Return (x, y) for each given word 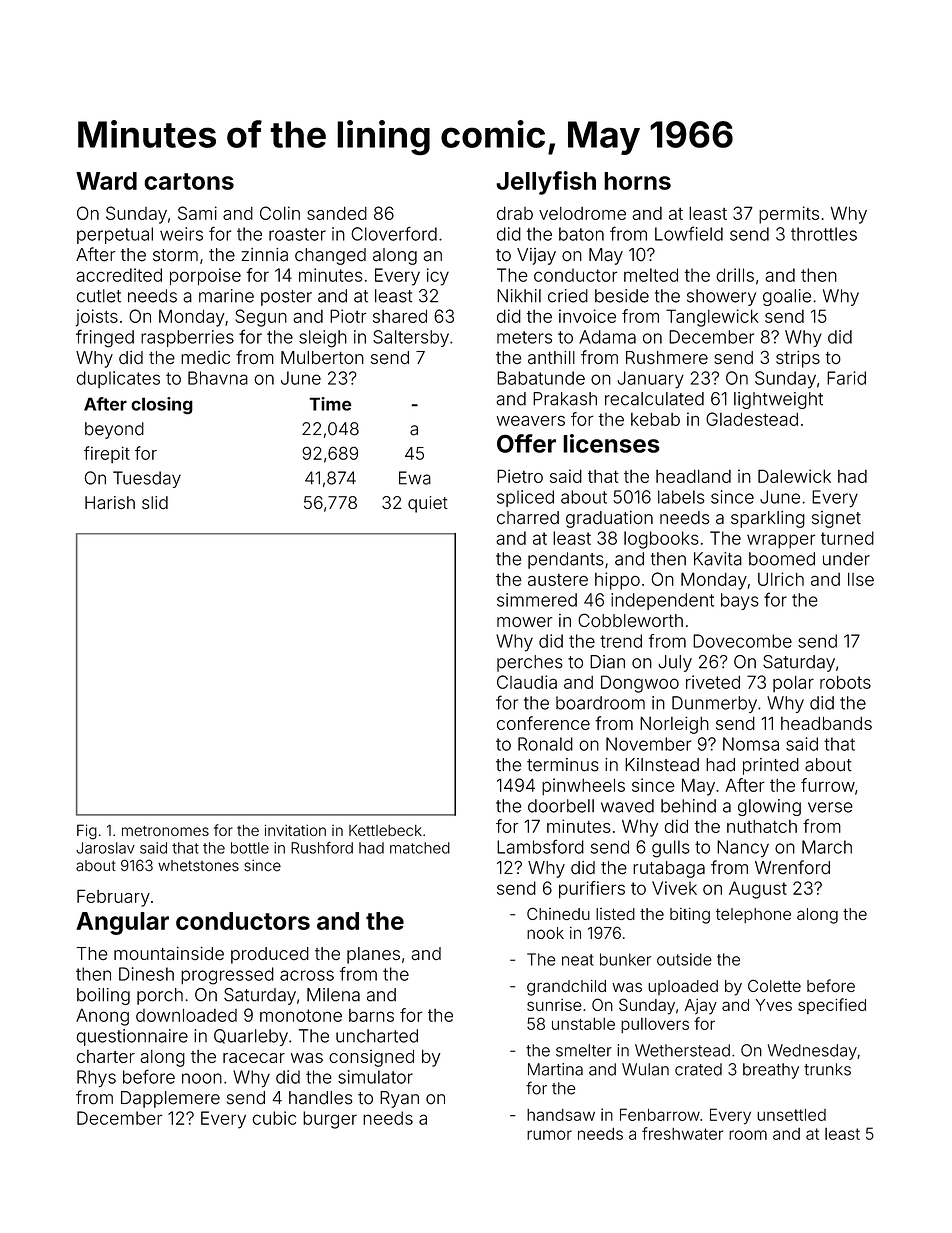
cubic (274, 1118)
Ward (106, 181)
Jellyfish (546, 183)
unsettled (791, 1115)
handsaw (561, 1115)
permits (789, 215)
